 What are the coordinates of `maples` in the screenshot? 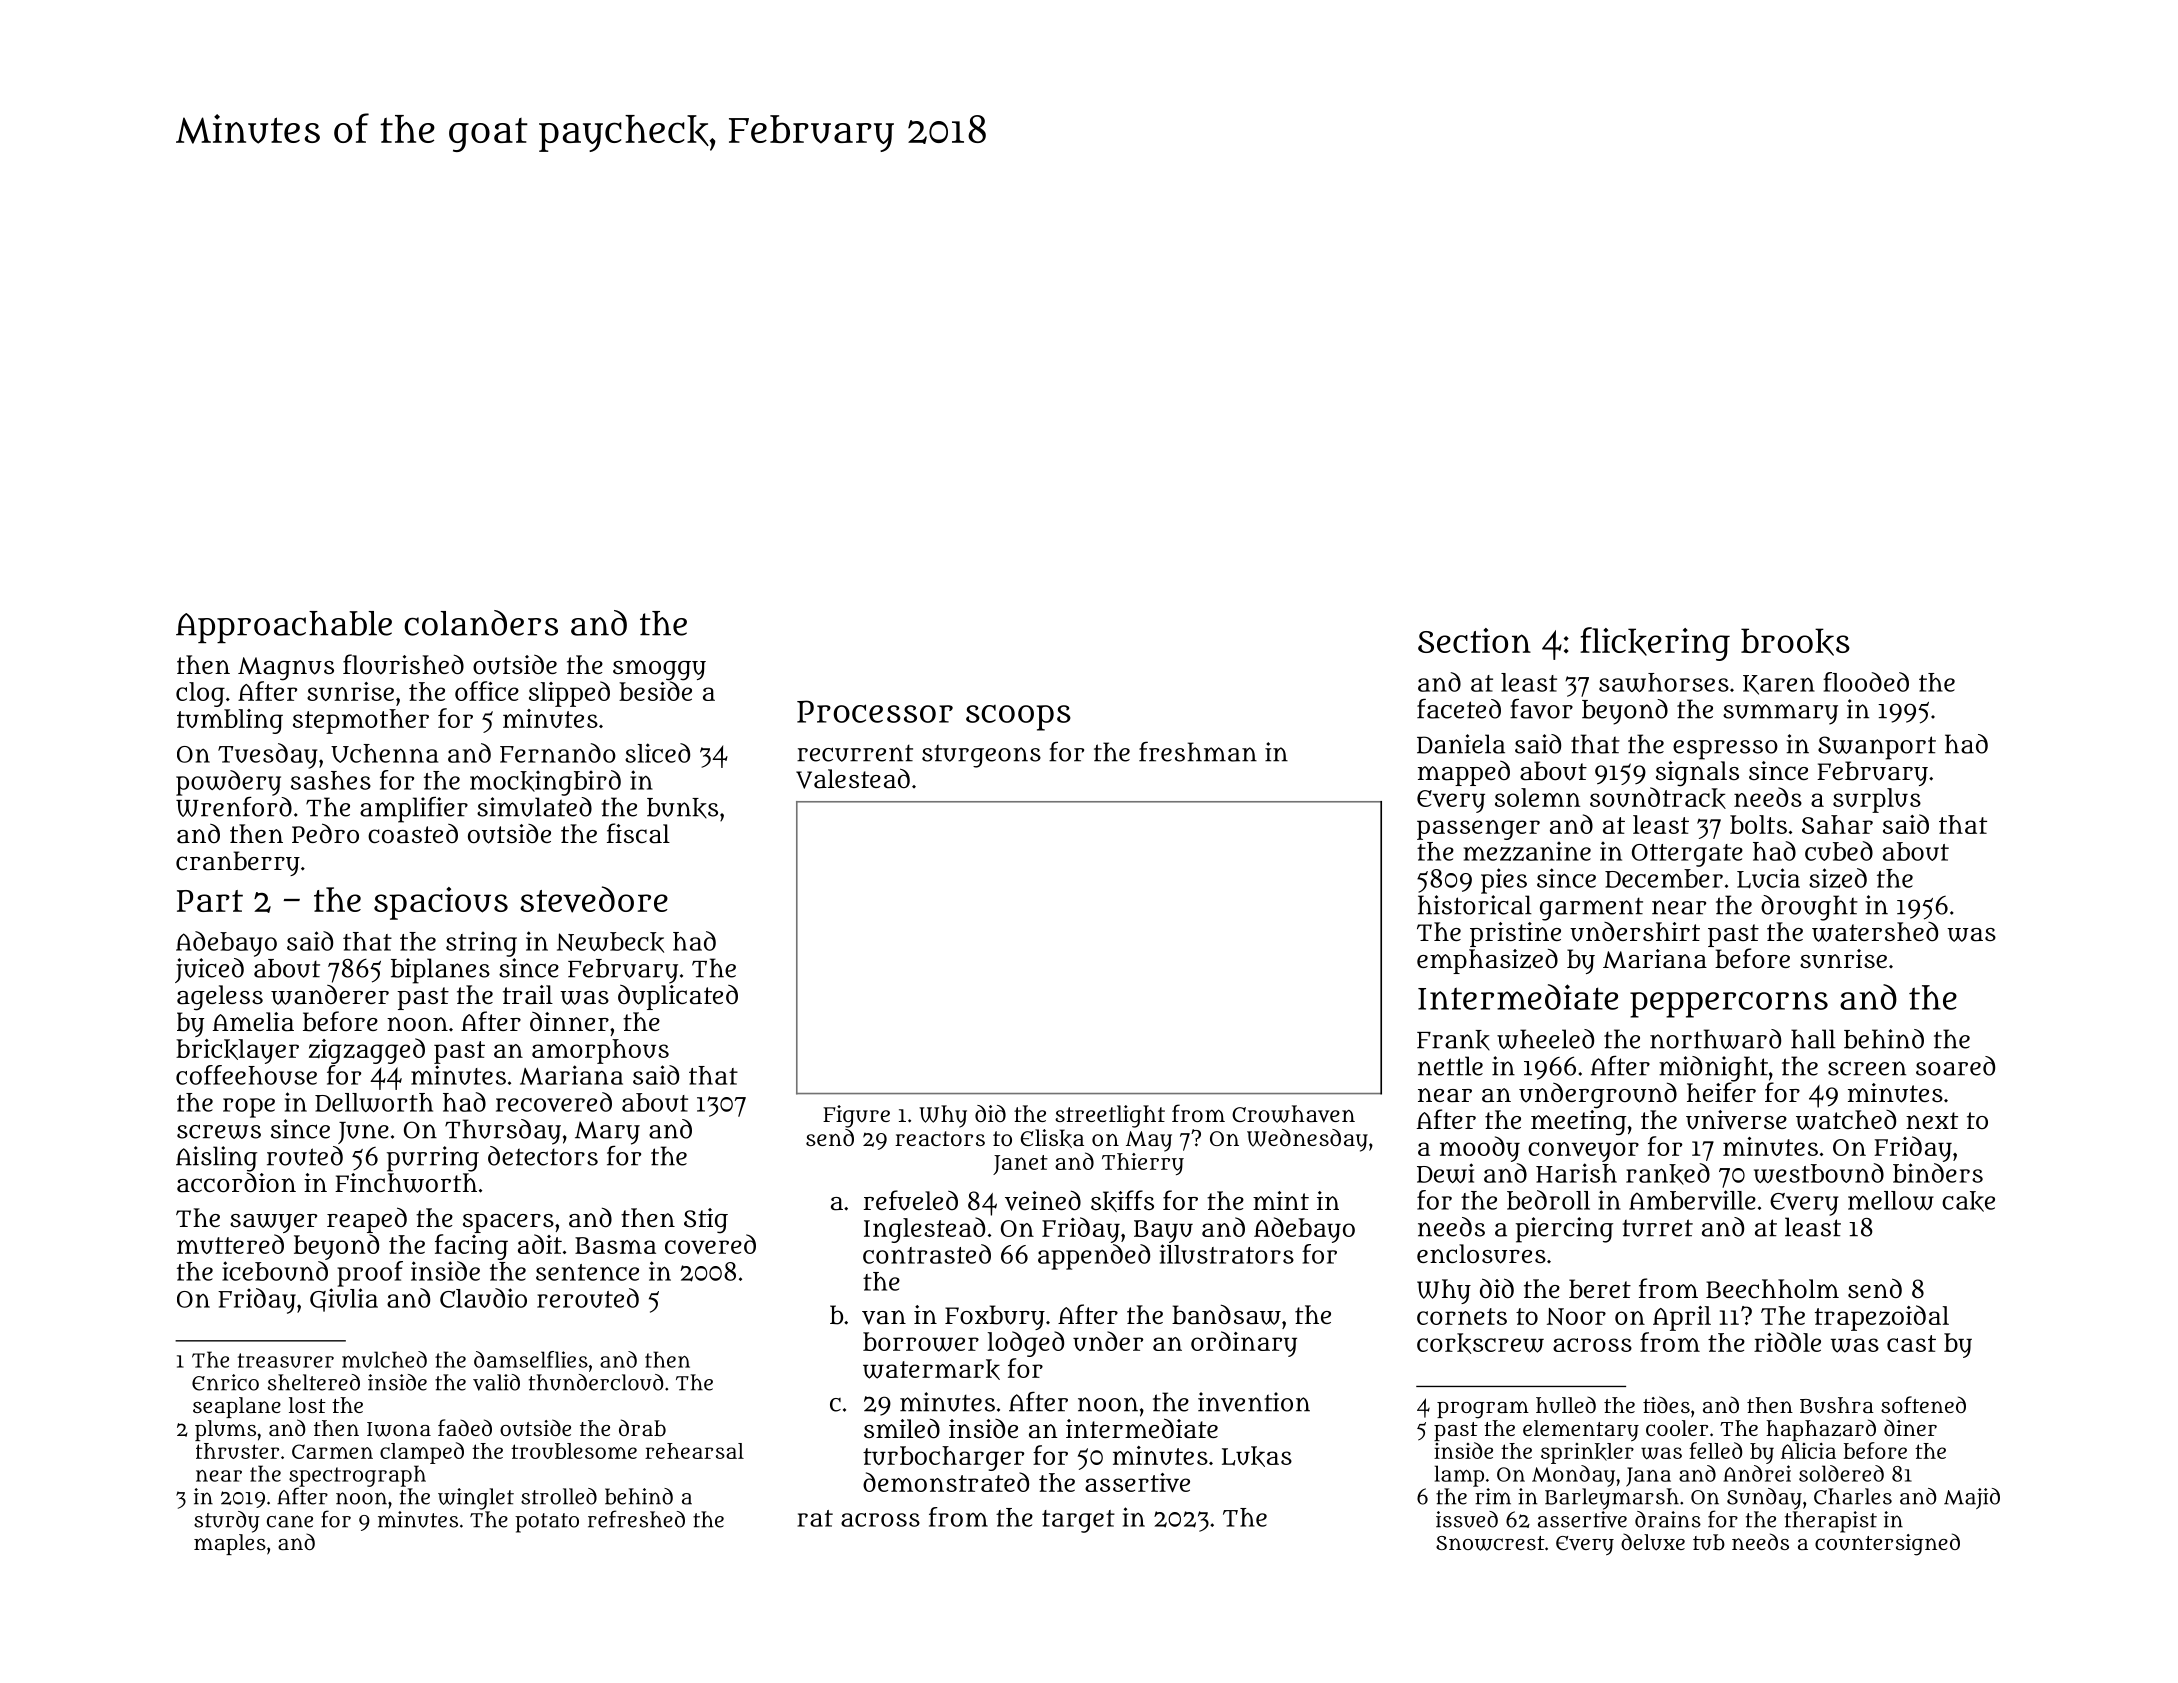 It's located at (230, 1544).
